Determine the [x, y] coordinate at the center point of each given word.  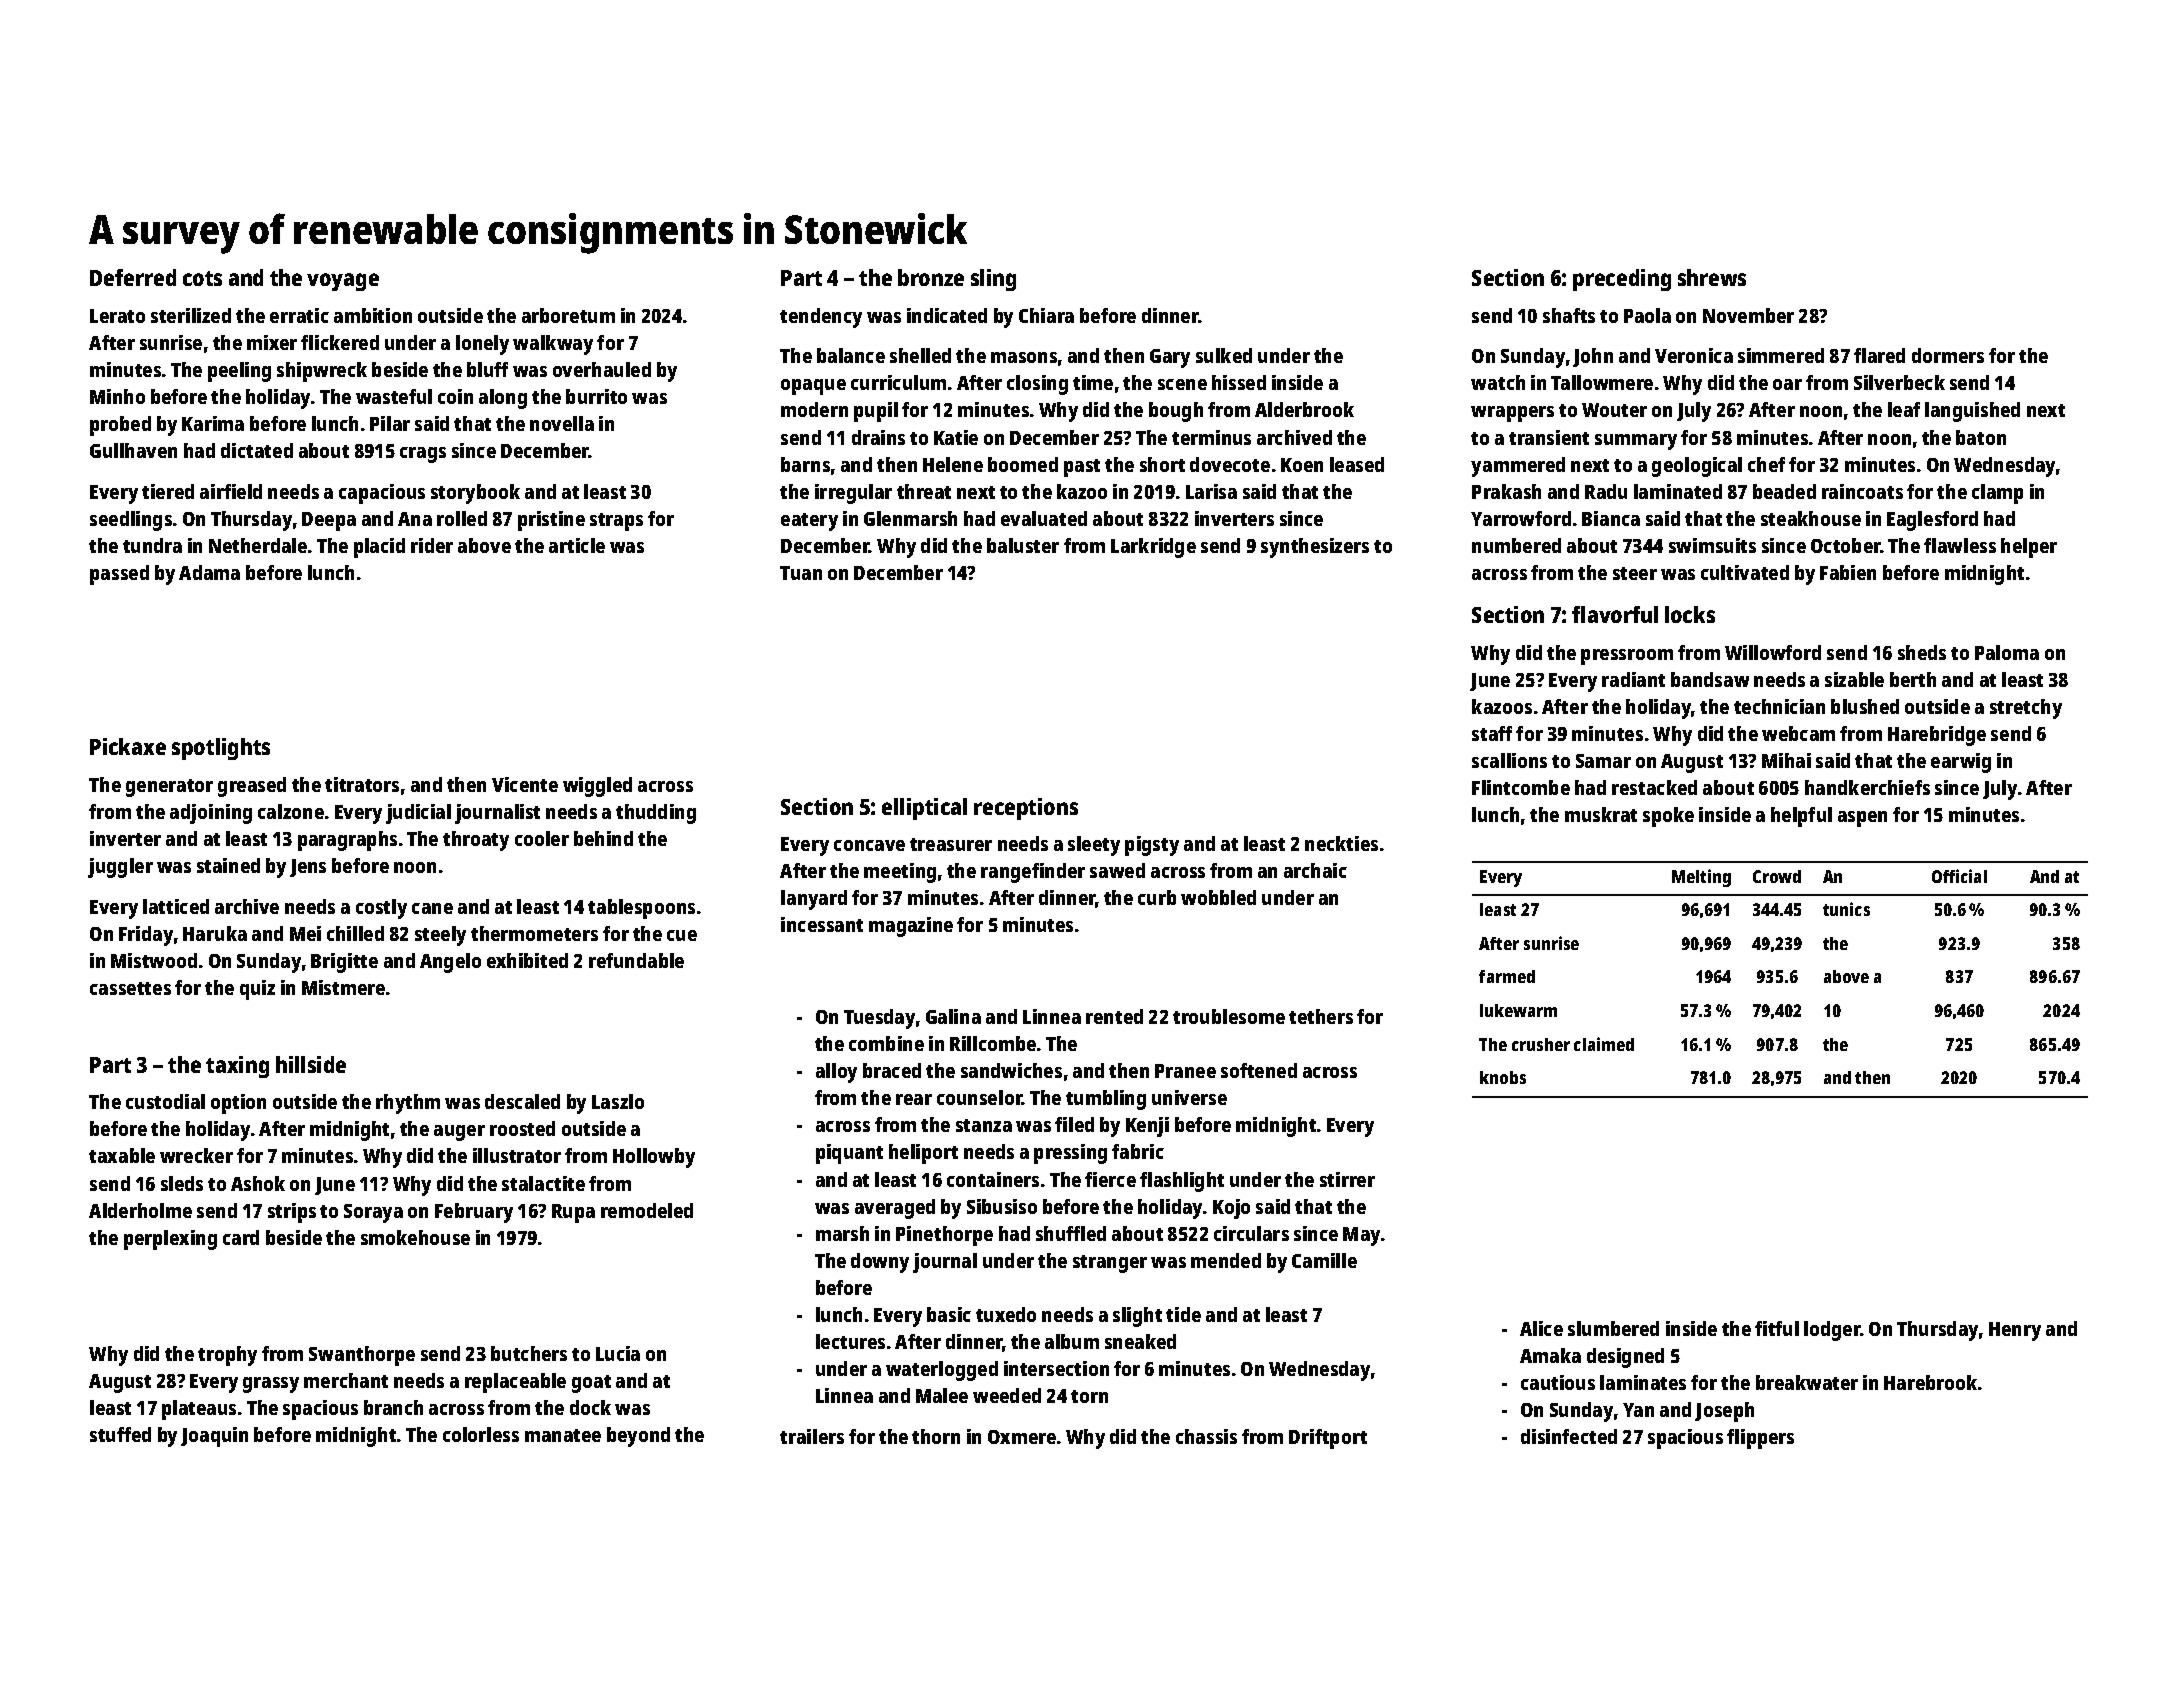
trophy [227, 1356]
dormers [1948, 355]
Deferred [133, 277]
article [577, 545]
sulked [1224, 355]
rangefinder [1033, 873]
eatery [809, 522]
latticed [176, 906]
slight [1137, 1317]
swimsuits [1712, 545]
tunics [1846, 909]
